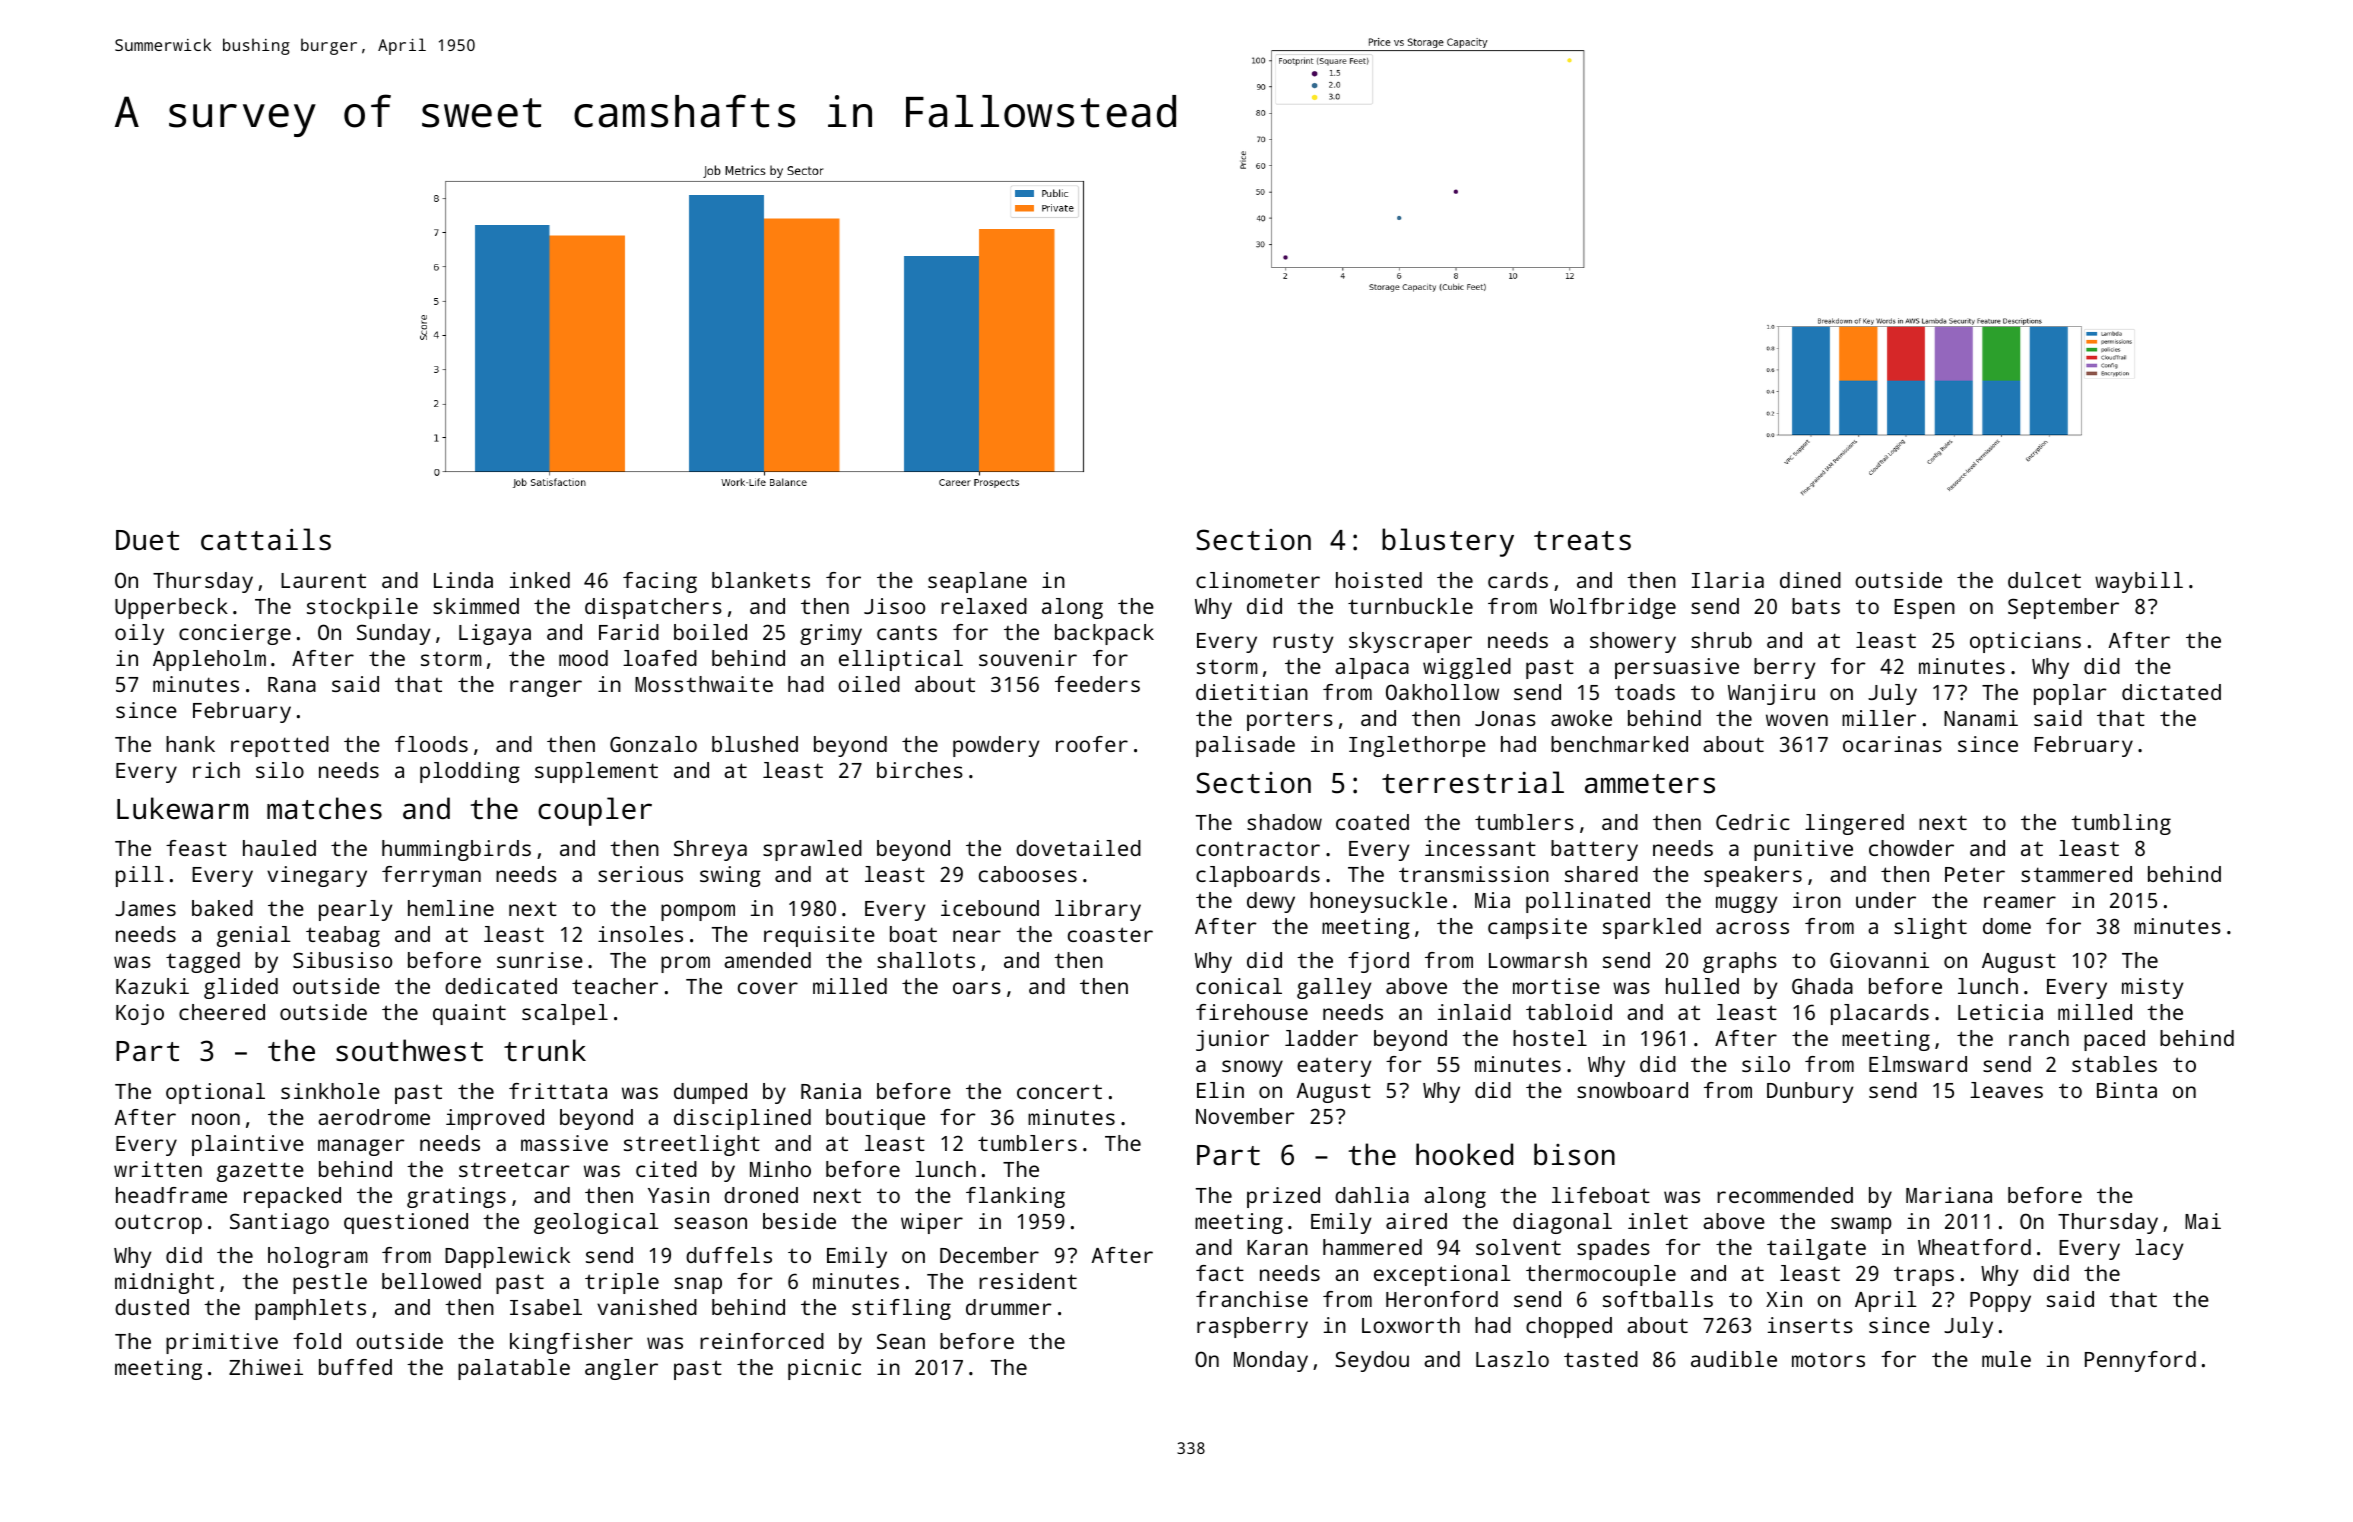 The width and height of the image is (2353, 1522). What do you see at coordinates (203, 962) in the image?
I see `tagged` at bounding box center [203, 962].
